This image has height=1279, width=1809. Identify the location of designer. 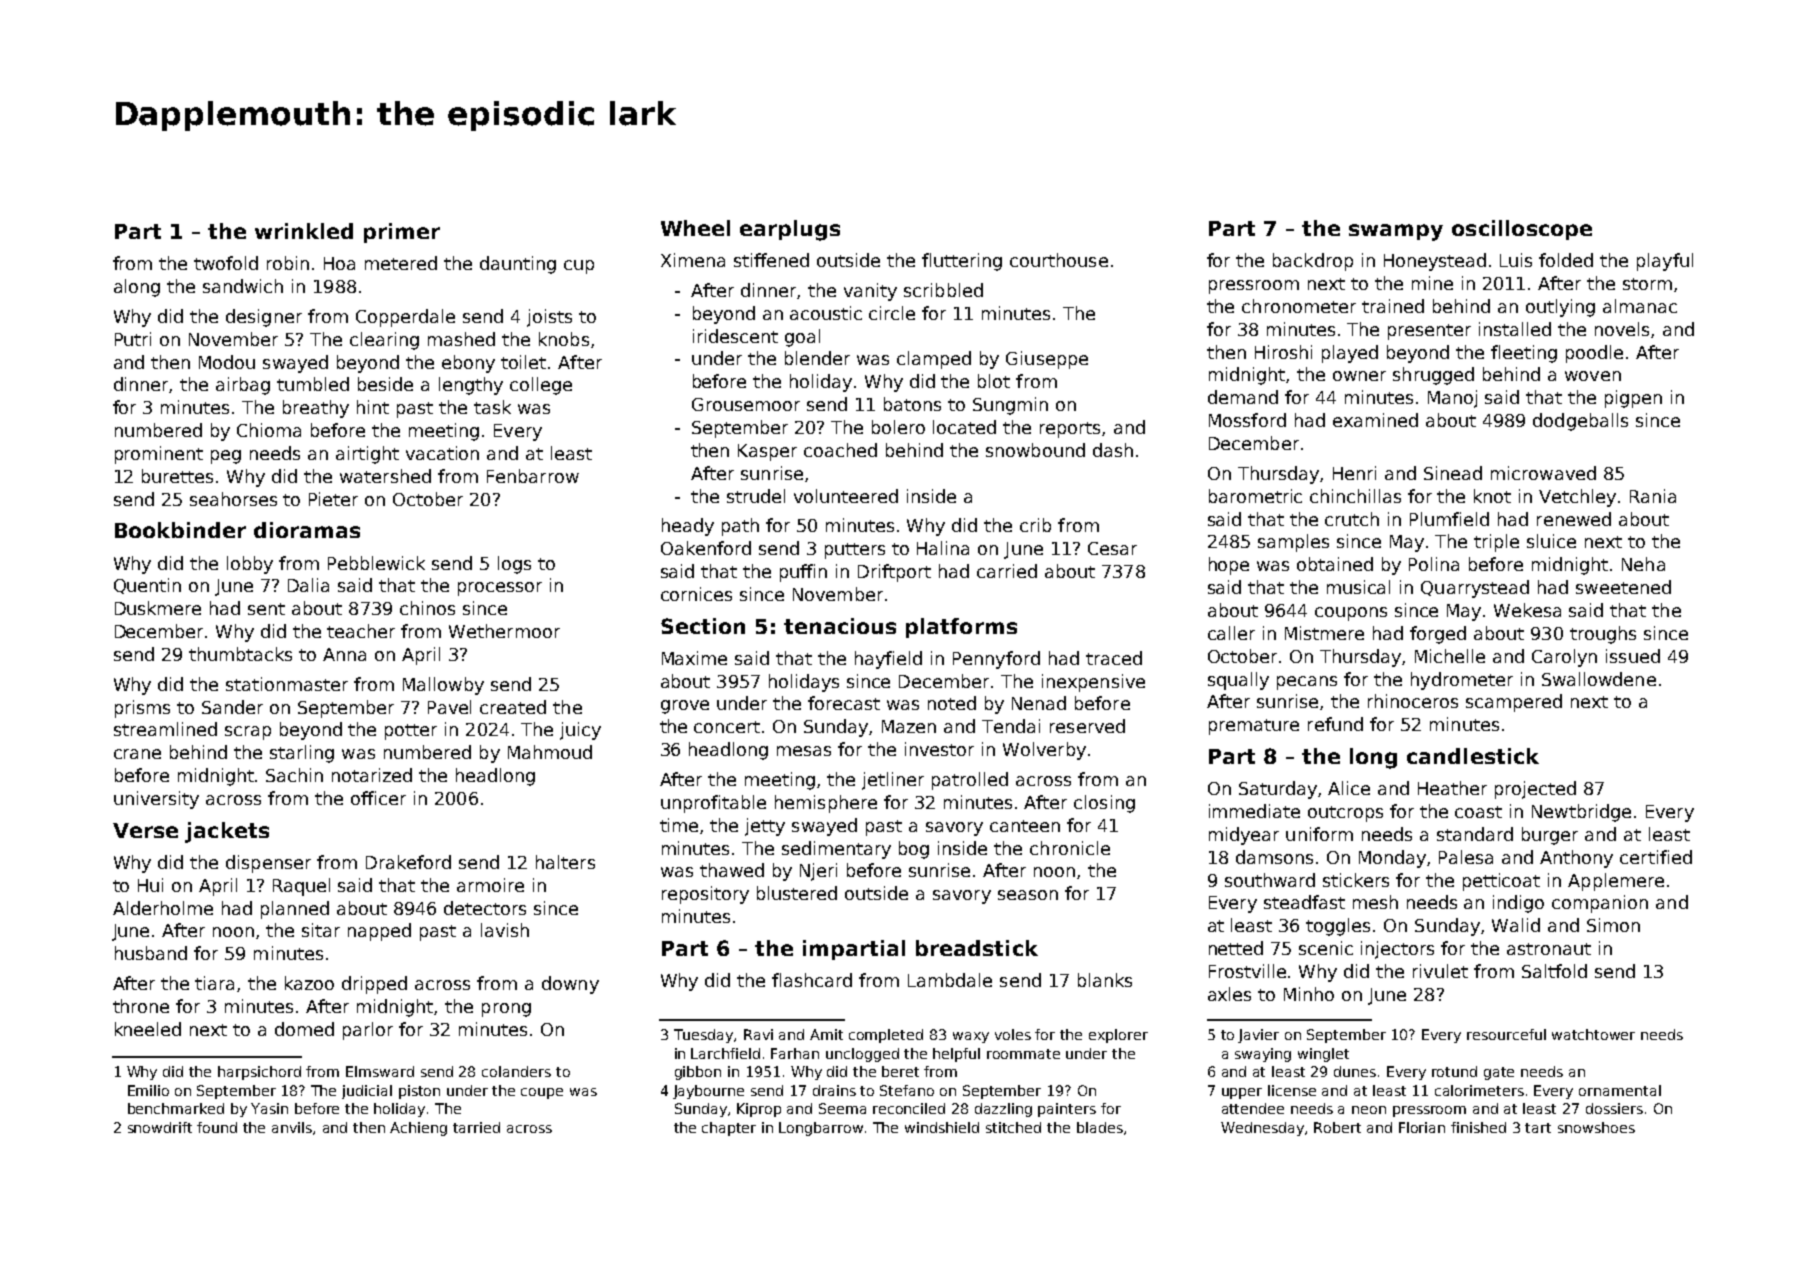
(264, 318).
